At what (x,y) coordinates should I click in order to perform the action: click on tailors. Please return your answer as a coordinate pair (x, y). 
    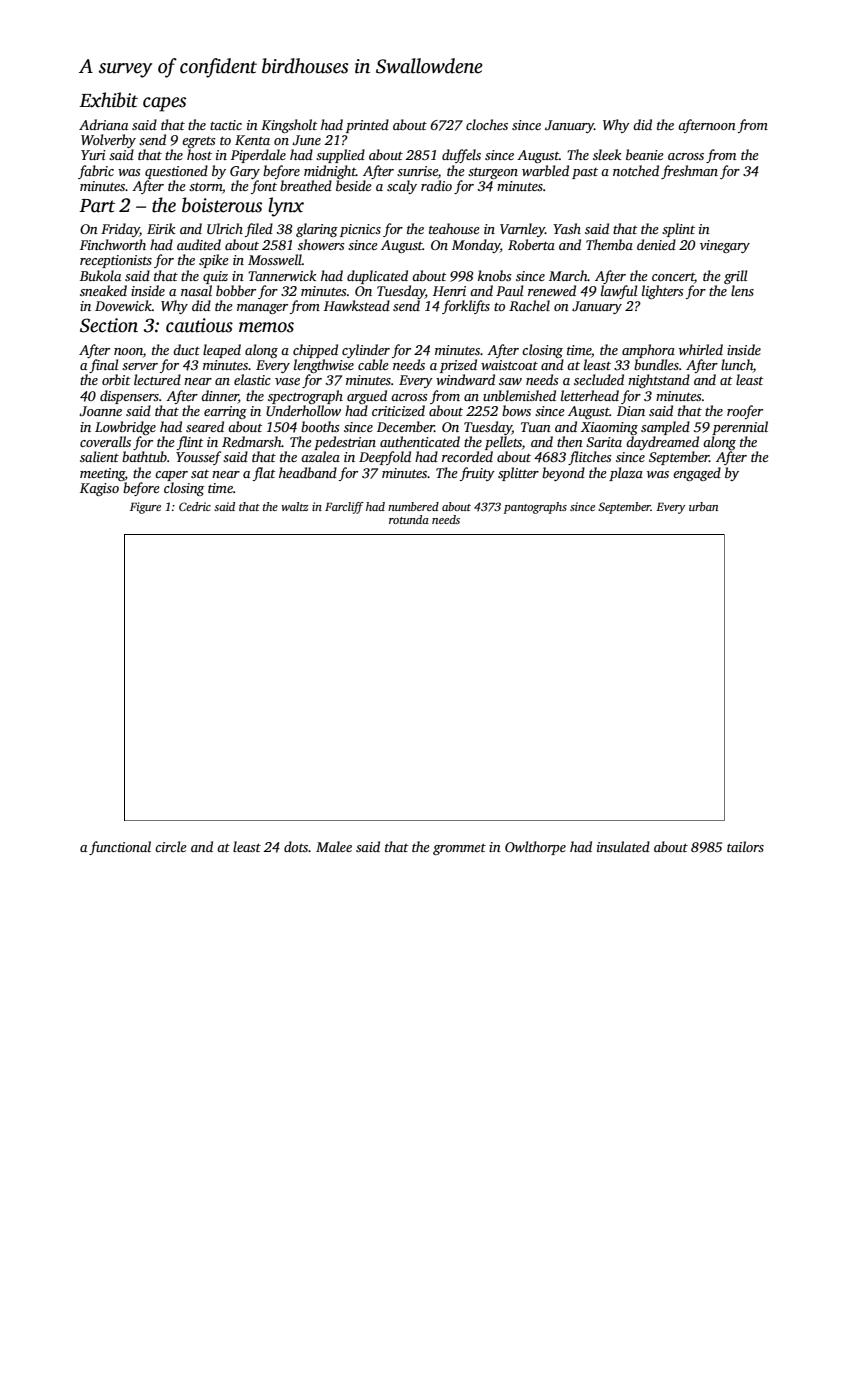
    Looking at the image, I should click on (745, 846).
